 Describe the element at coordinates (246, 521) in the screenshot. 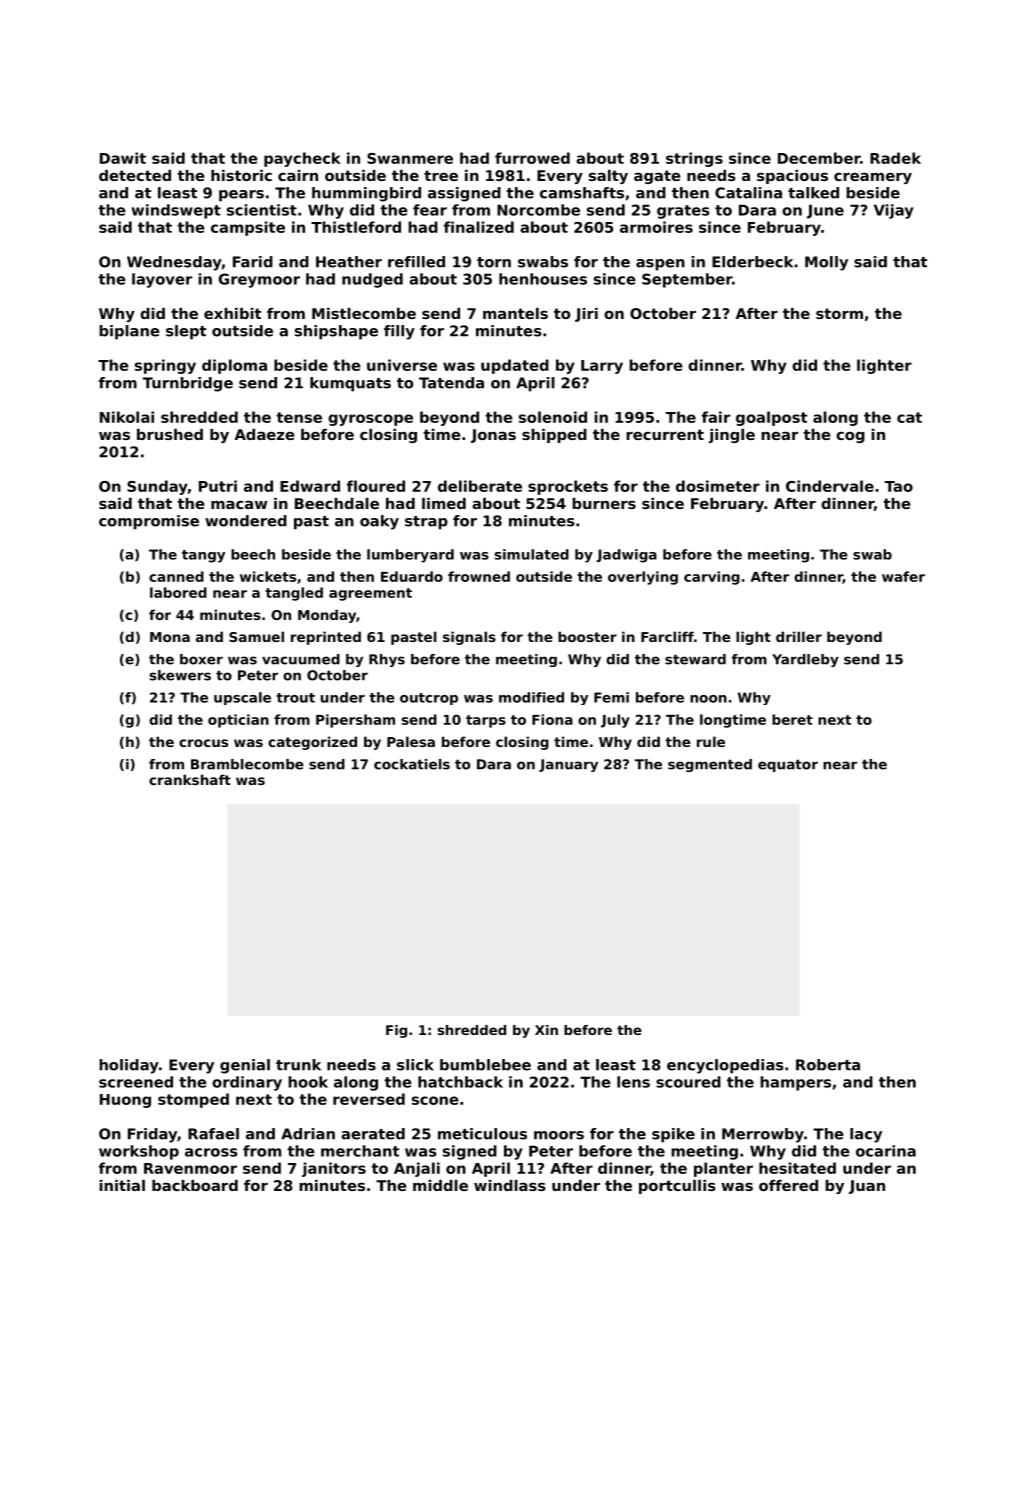

I see `wondered` at that location.
